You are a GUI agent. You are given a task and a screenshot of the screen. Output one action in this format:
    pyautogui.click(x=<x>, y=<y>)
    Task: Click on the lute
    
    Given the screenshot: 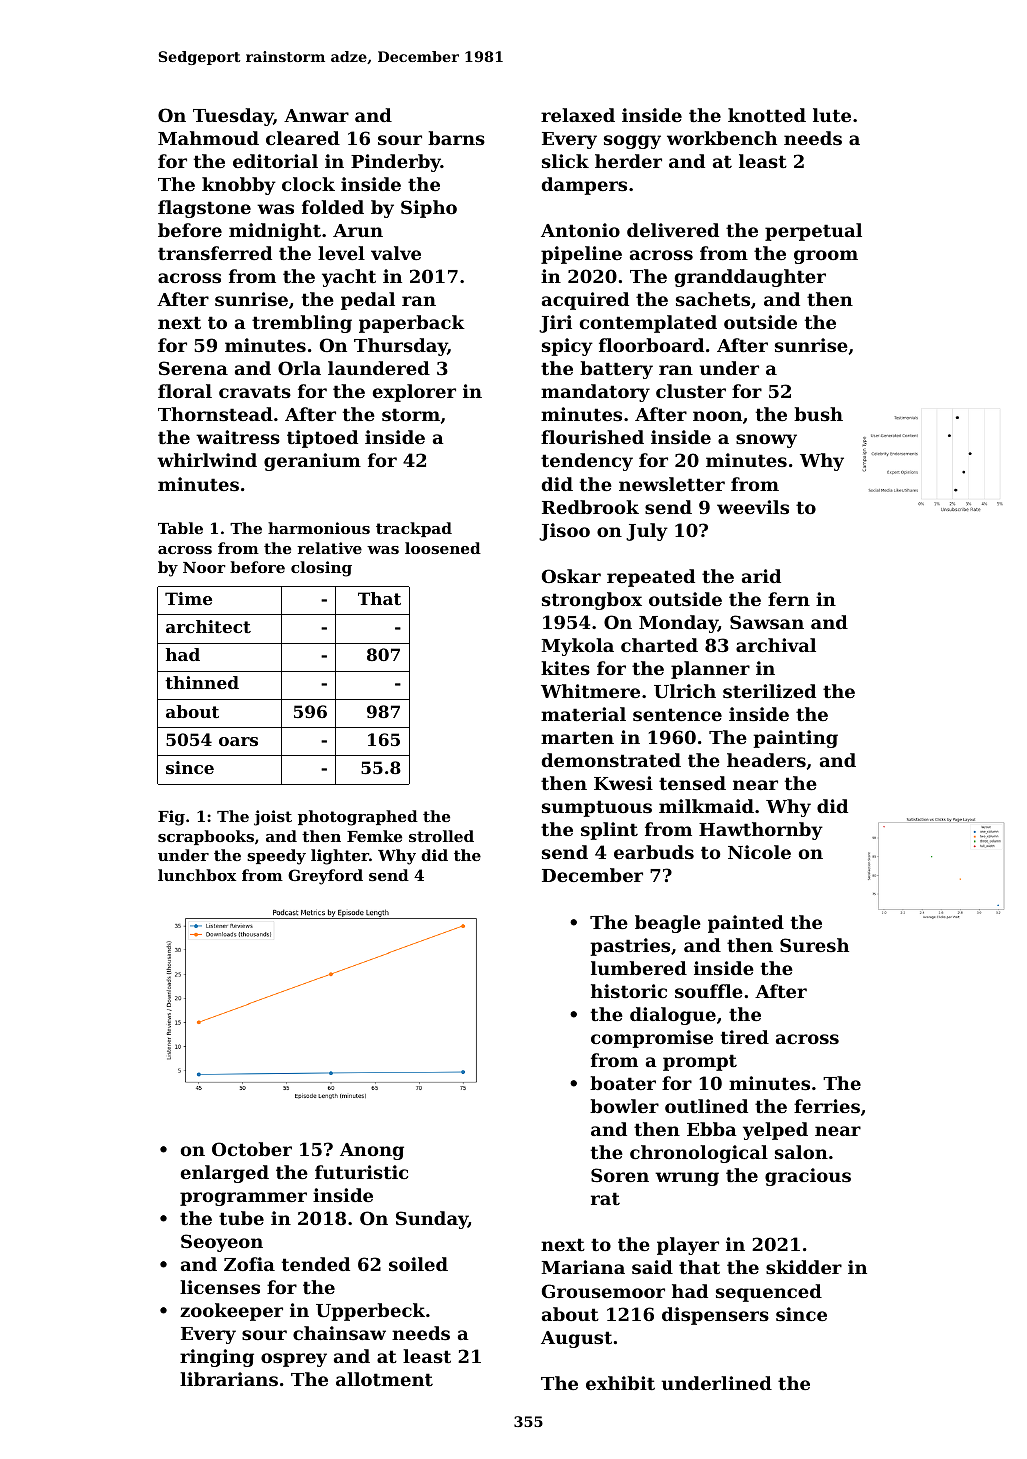 What is the action you would take?
    pyautogui.click(x=832, y=115)
